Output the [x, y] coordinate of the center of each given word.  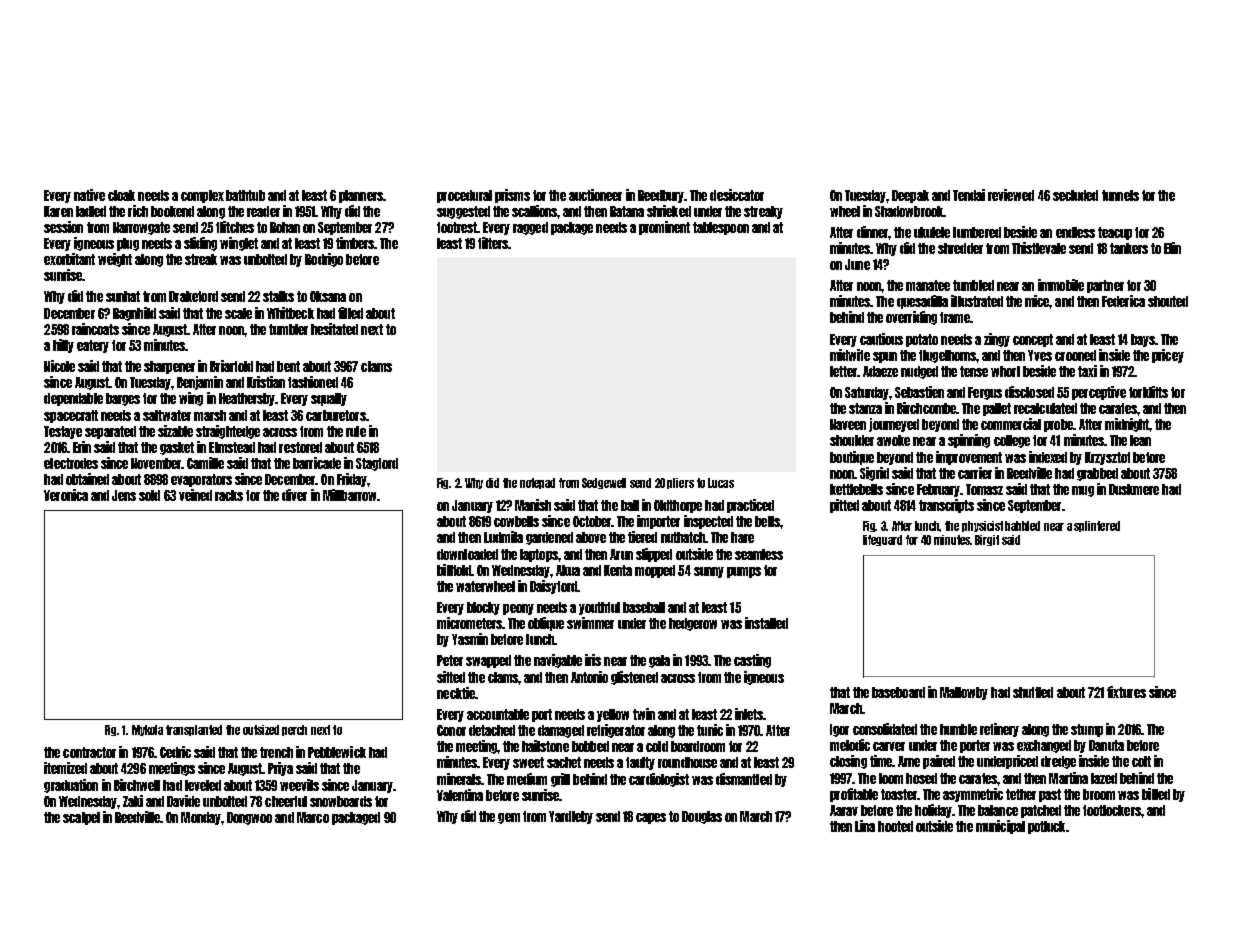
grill [560, 780]
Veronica [66, 495]
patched [1041, 811]
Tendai [969, 195]
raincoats [95, 329]
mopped [655, 571]
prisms [512, 196]
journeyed [894, 425]
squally [329, 399]
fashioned [313, 382]
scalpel [81, 818]
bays [1143, 340]
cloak [121, 195]
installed [766, 623]
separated [110, 432]
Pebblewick [337, 752]
